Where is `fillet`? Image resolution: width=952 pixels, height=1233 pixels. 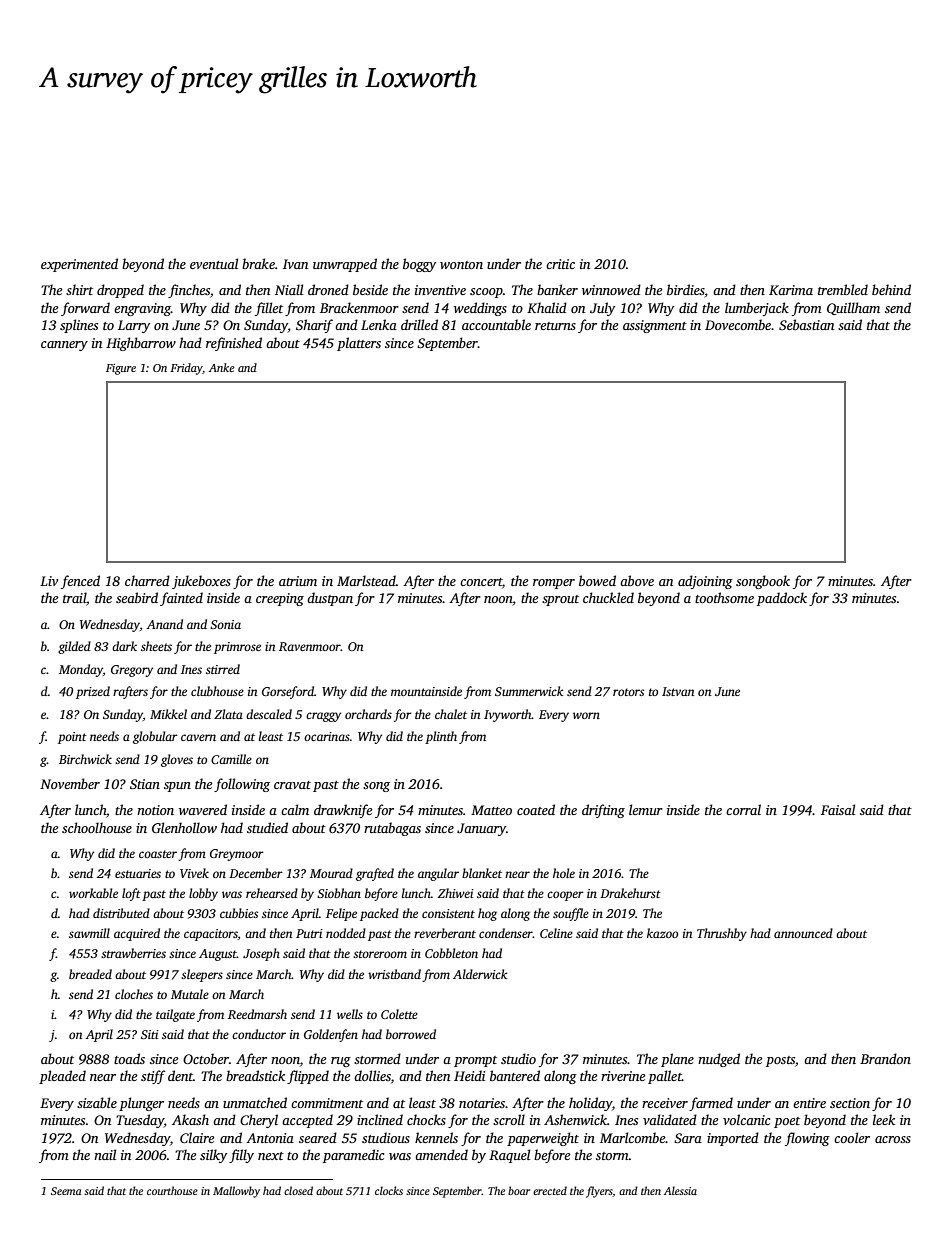 fillet is located at coordinates (269, 309).
